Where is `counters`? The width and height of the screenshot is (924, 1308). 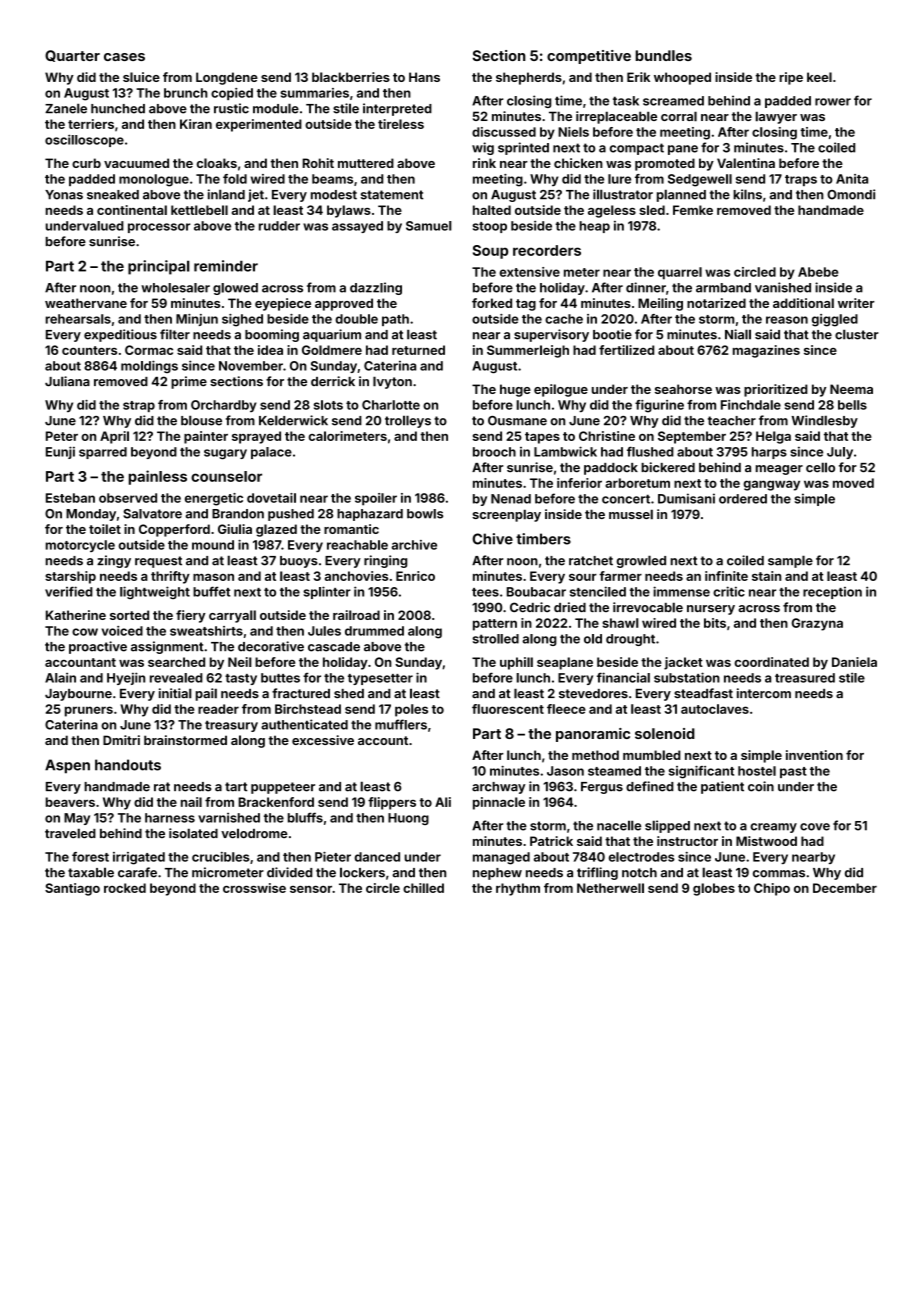 counters is located at coordinates (89, 350).
